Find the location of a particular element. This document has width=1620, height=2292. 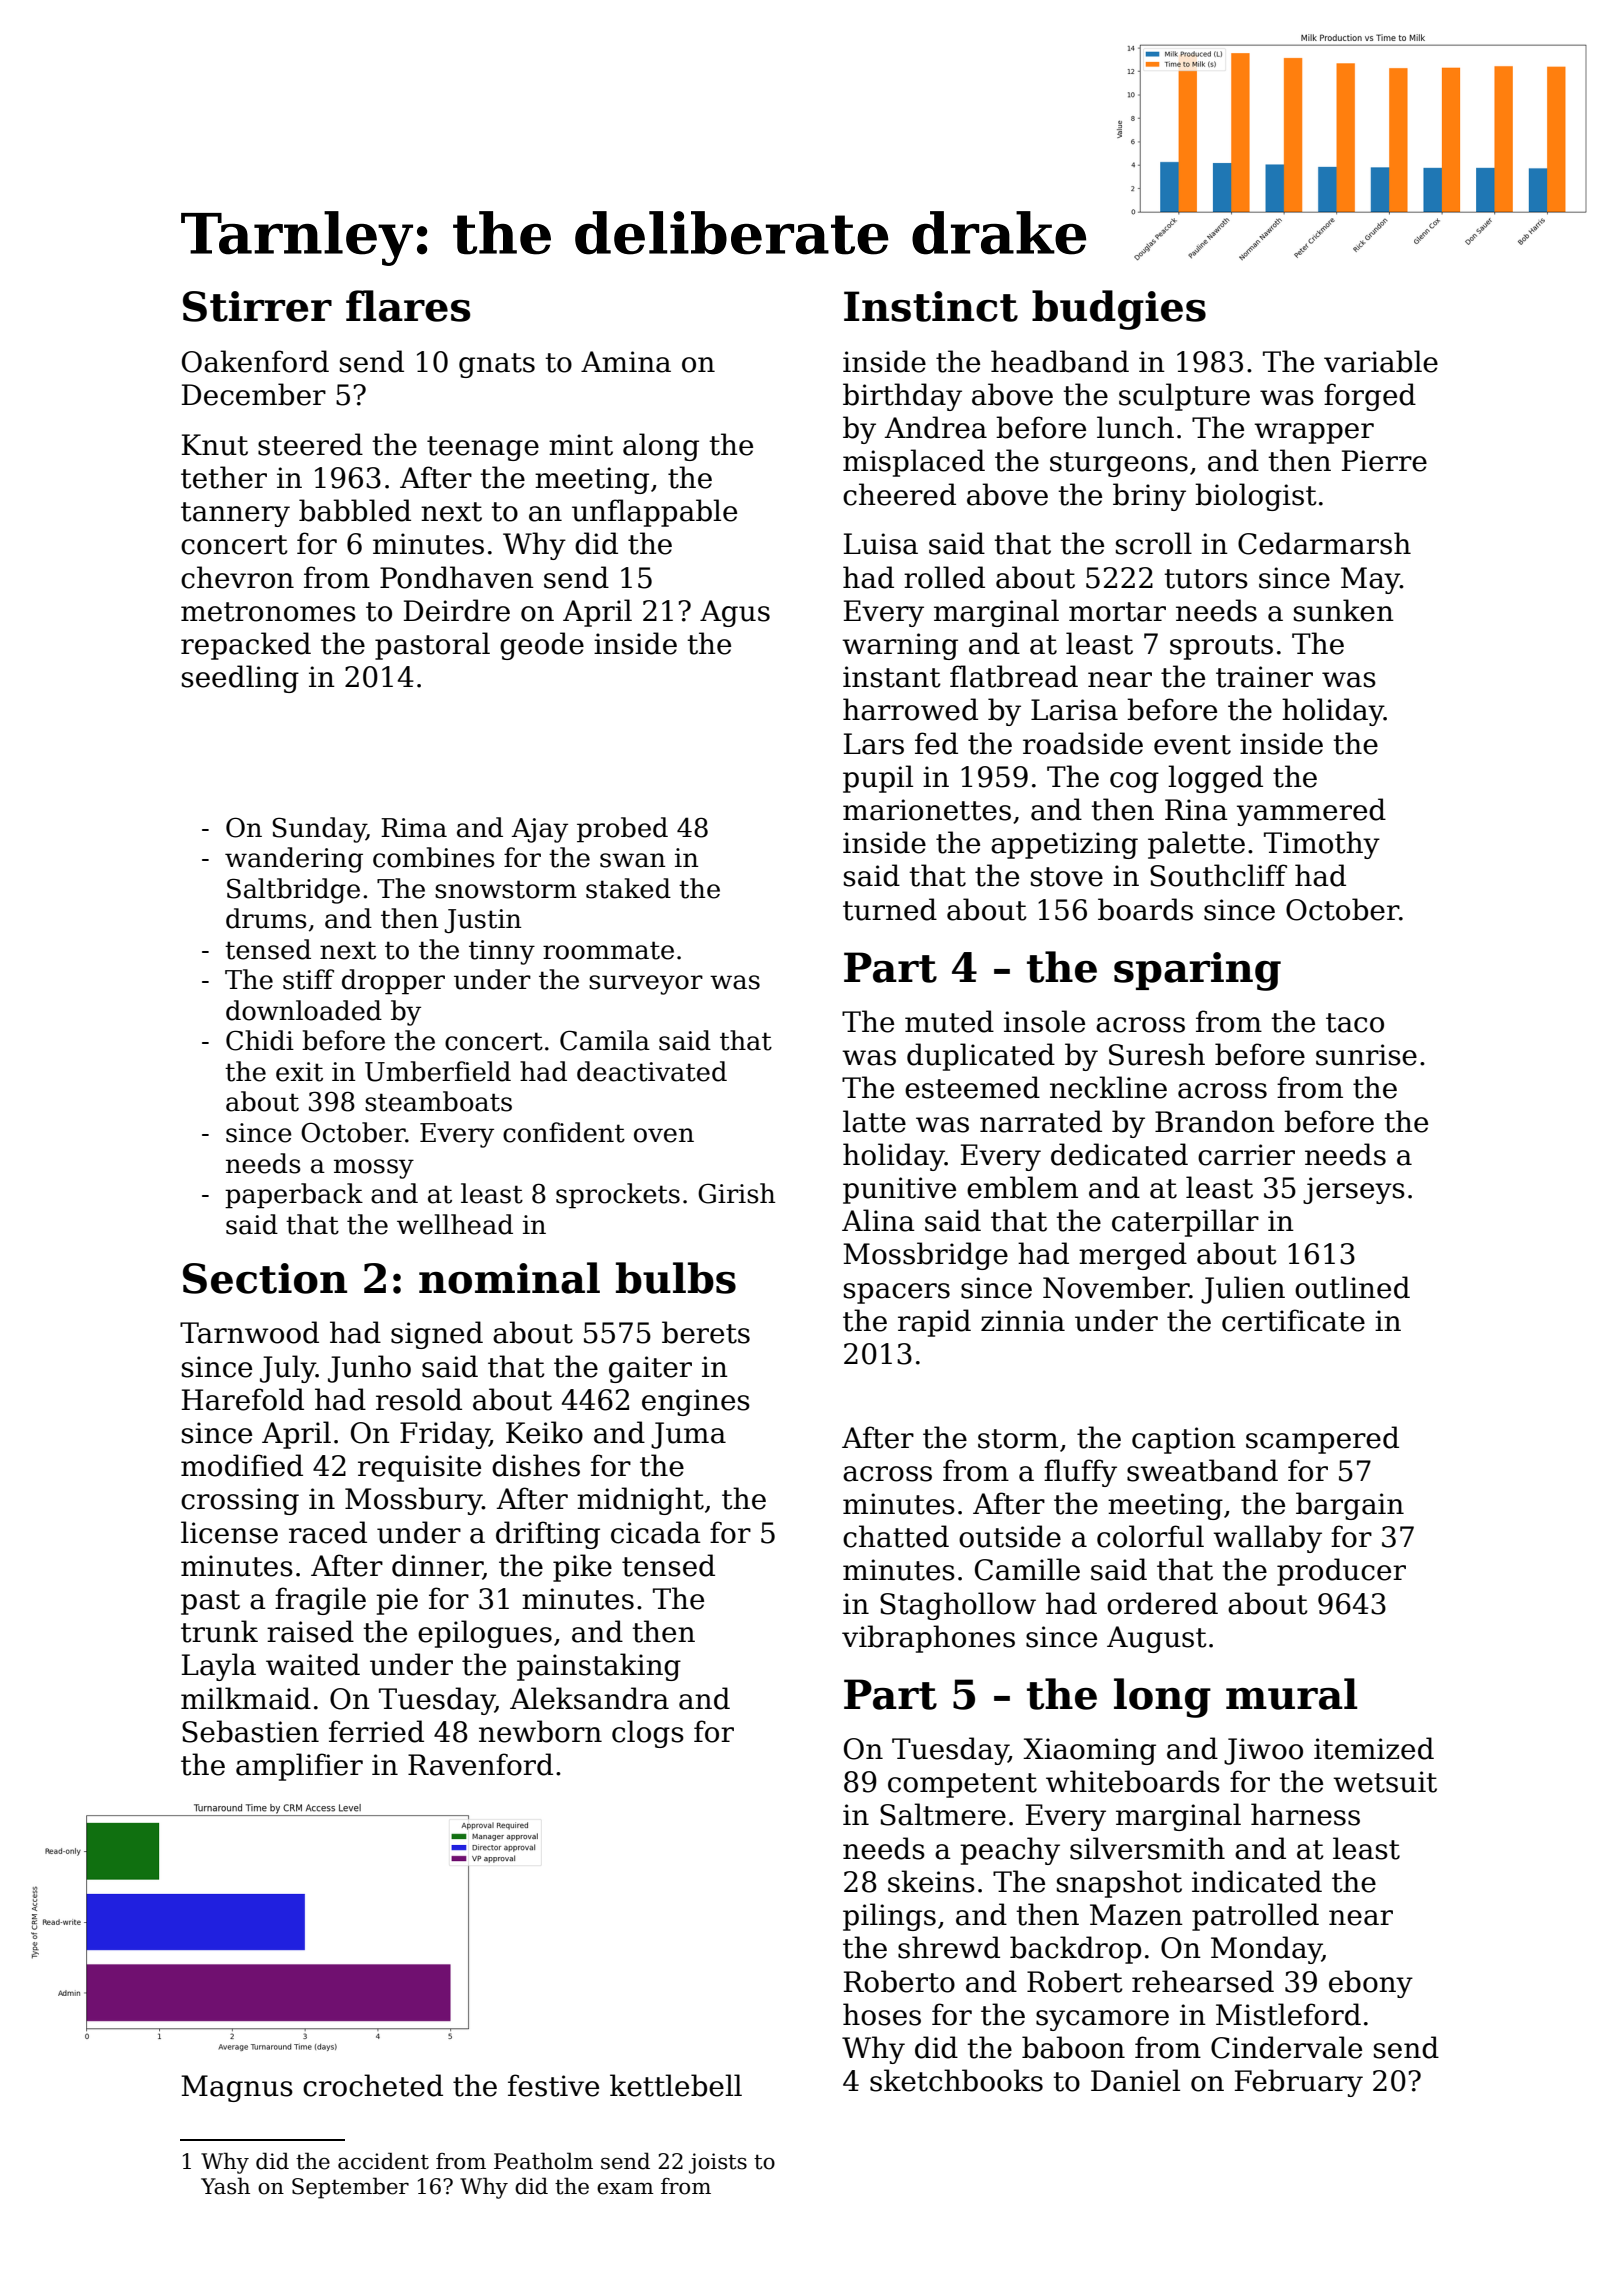

cog is located at coordinates (1134, 782).
